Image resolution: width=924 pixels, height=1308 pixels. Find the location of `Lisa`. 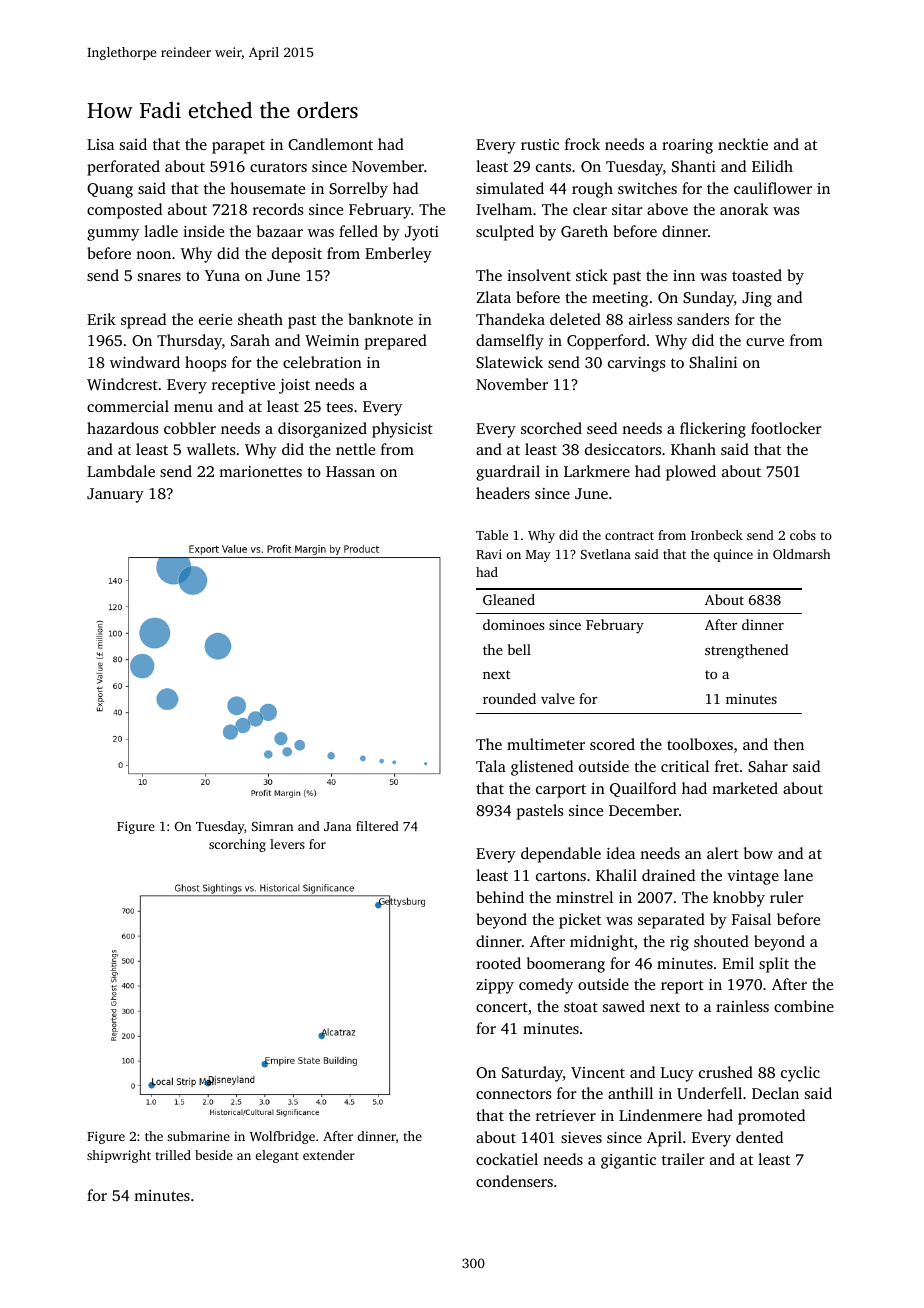

Lisa is located at coordinates (100, 144).
